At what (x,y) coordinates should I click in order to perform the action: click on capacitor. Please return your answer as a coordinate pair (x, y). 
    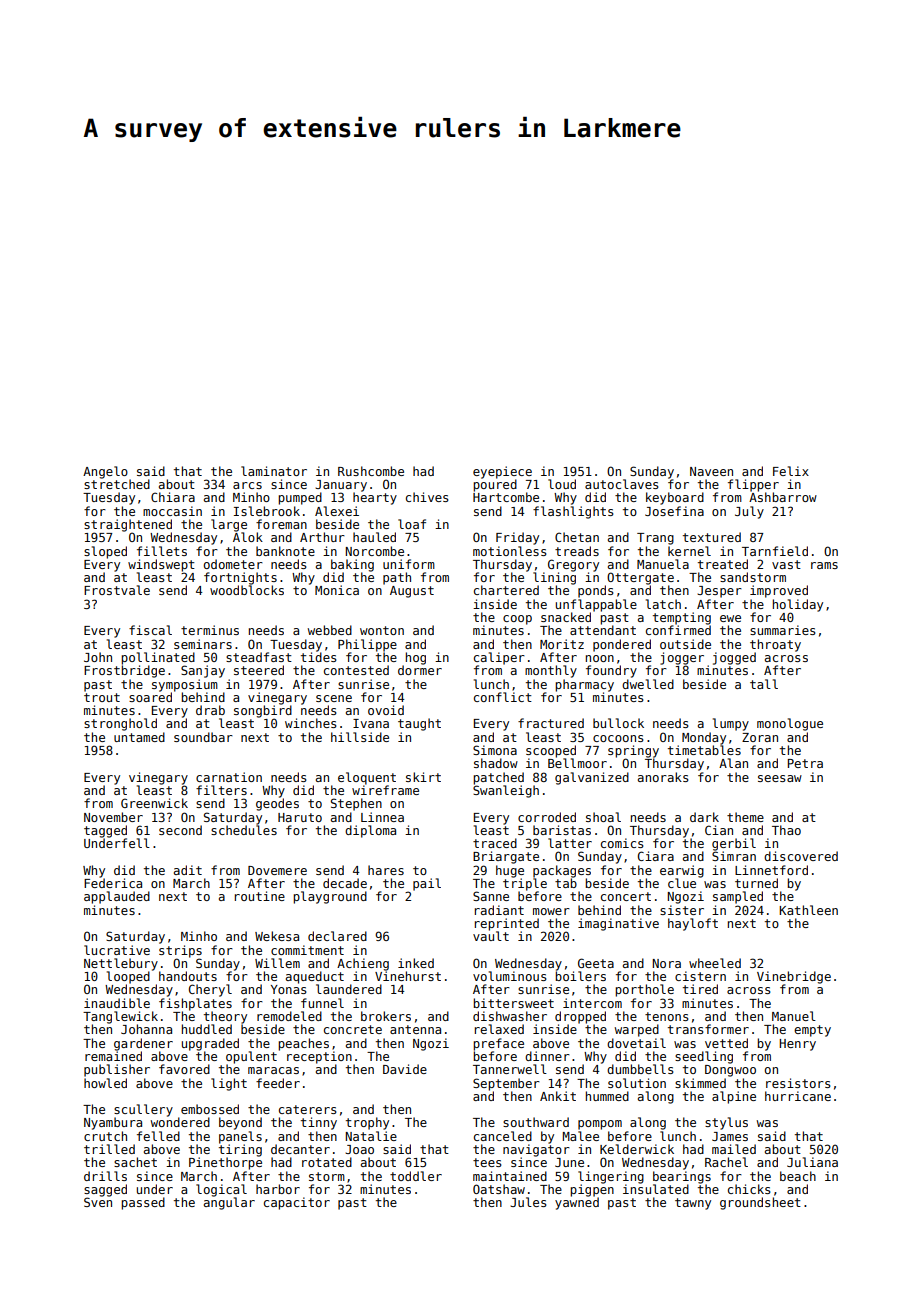
    Looking at the image, I should click on (297, 1203).
